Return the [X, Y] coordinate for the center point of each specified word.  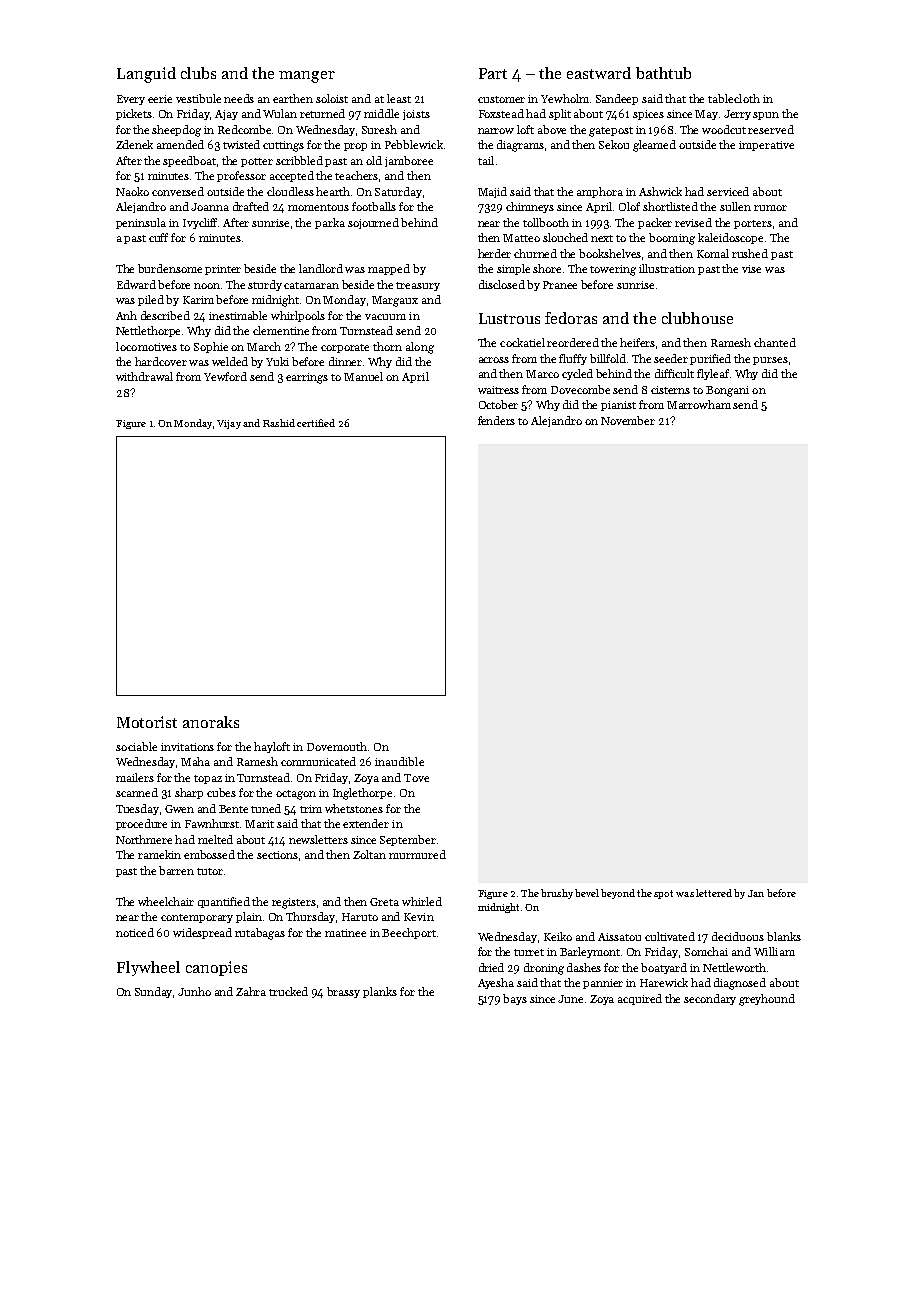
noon [207, 286]
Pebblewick [414, 144]
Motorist [147, 722]
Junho [194, 991]
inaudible [399, 761]
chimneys [530, 207]
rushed [750, 253]
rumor [770, 208]
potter [257, 162]
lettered [714, 893]
